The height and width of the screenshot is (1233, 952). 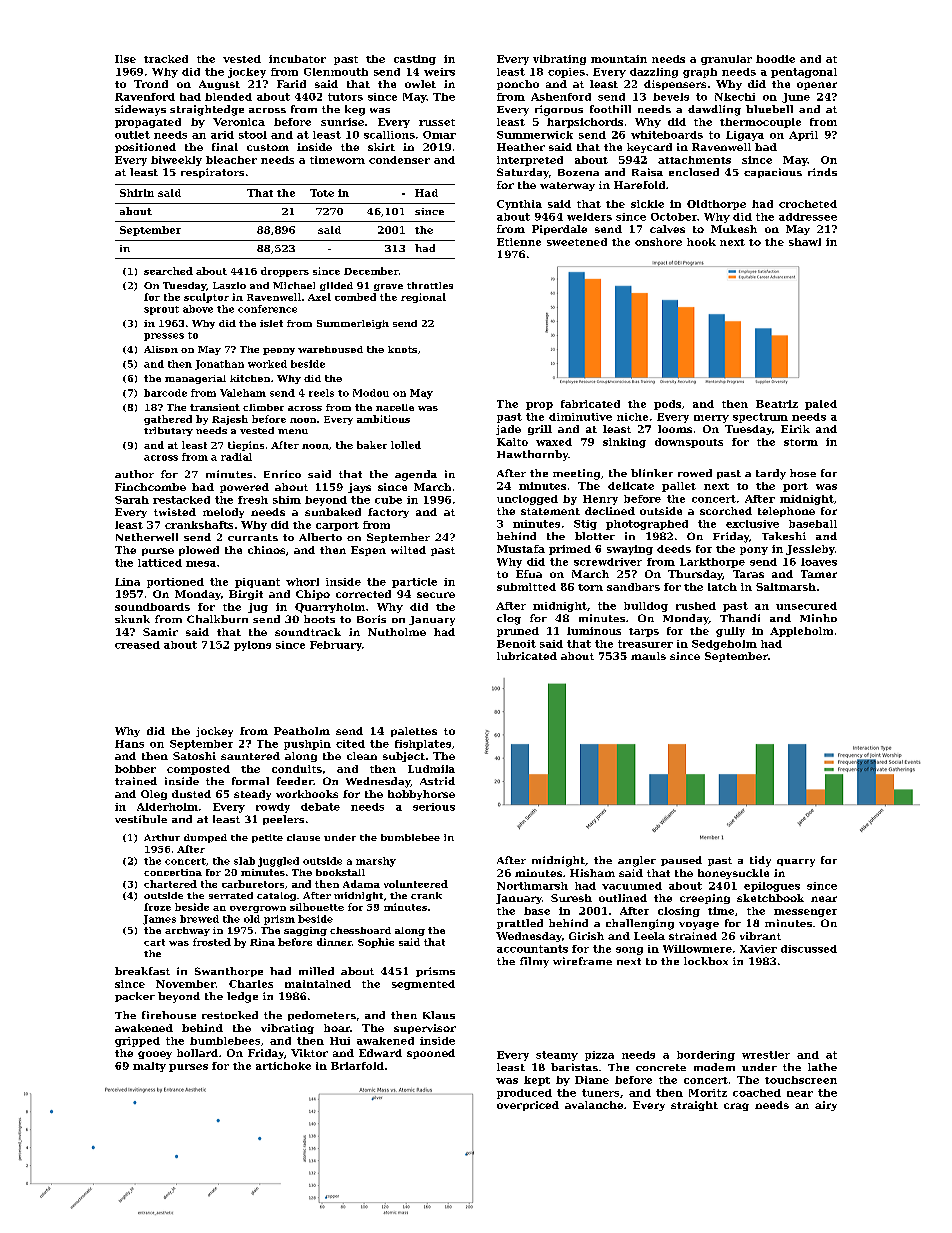 I want to click on Sedgeholm, so click(x=724, y=645).
